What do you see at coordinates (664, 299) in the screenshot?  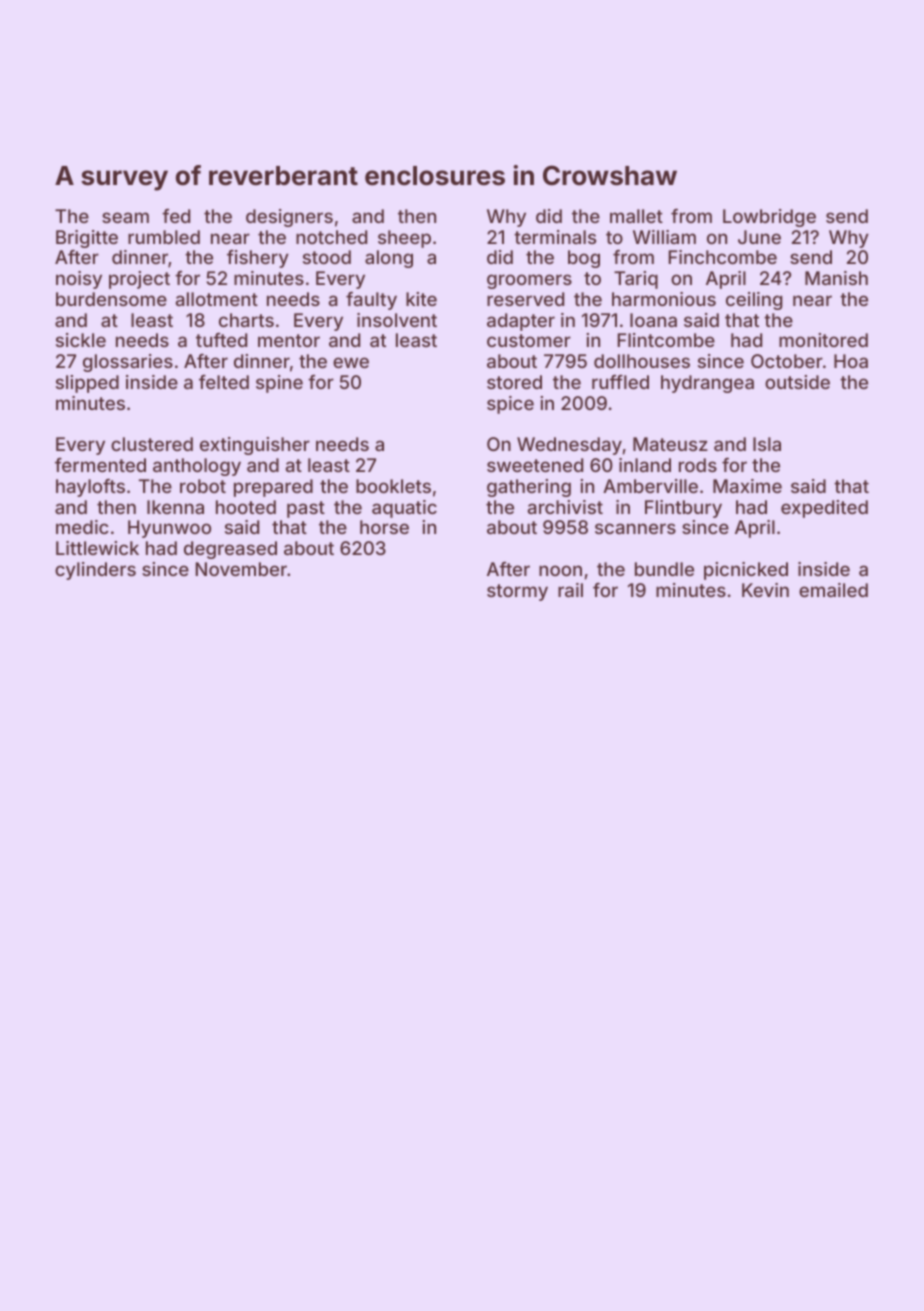 I see `harmonious` at bounding box center [664, 299].
